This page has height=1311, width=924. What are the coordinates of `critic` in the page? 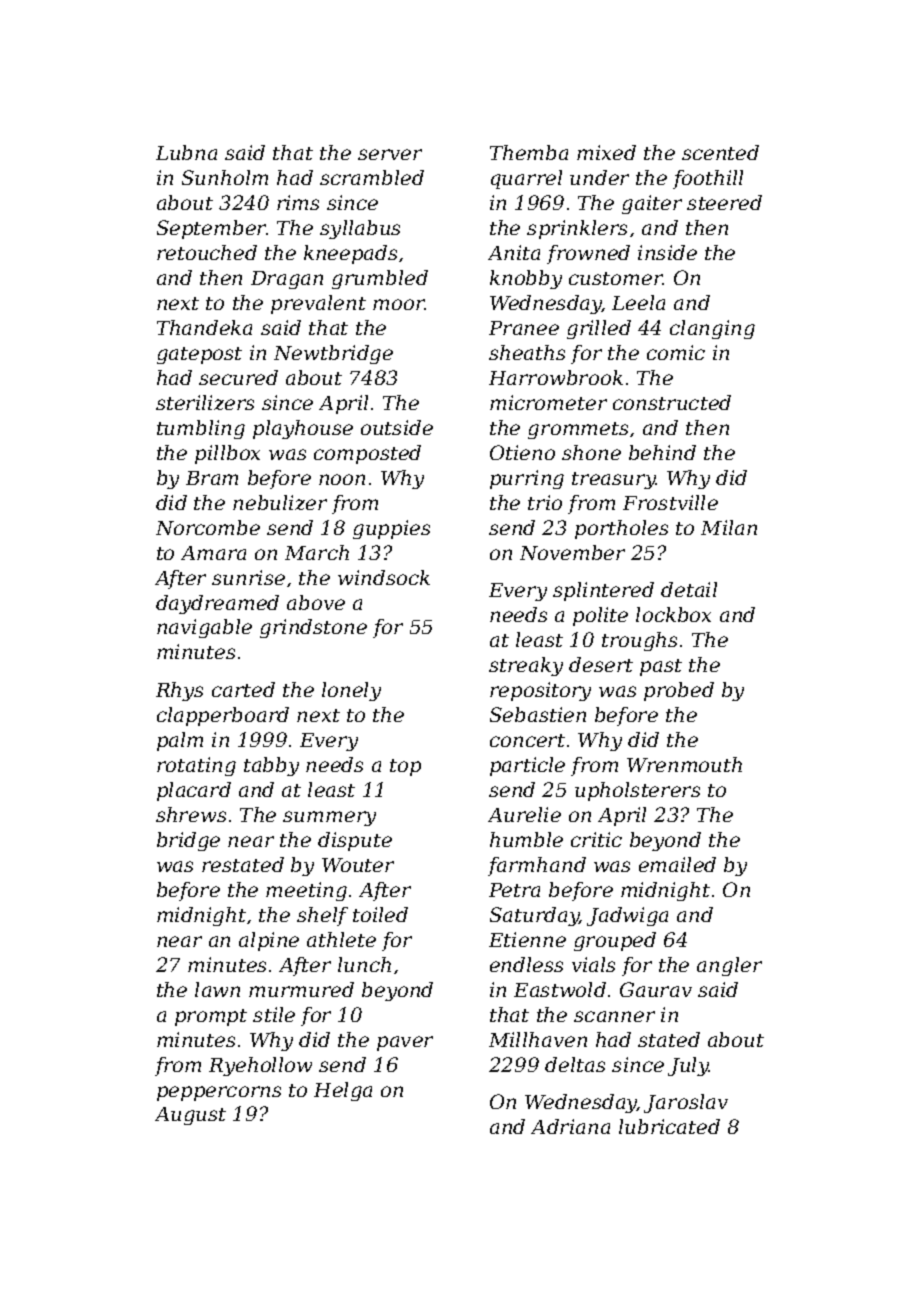 It's located at (596, 839).
